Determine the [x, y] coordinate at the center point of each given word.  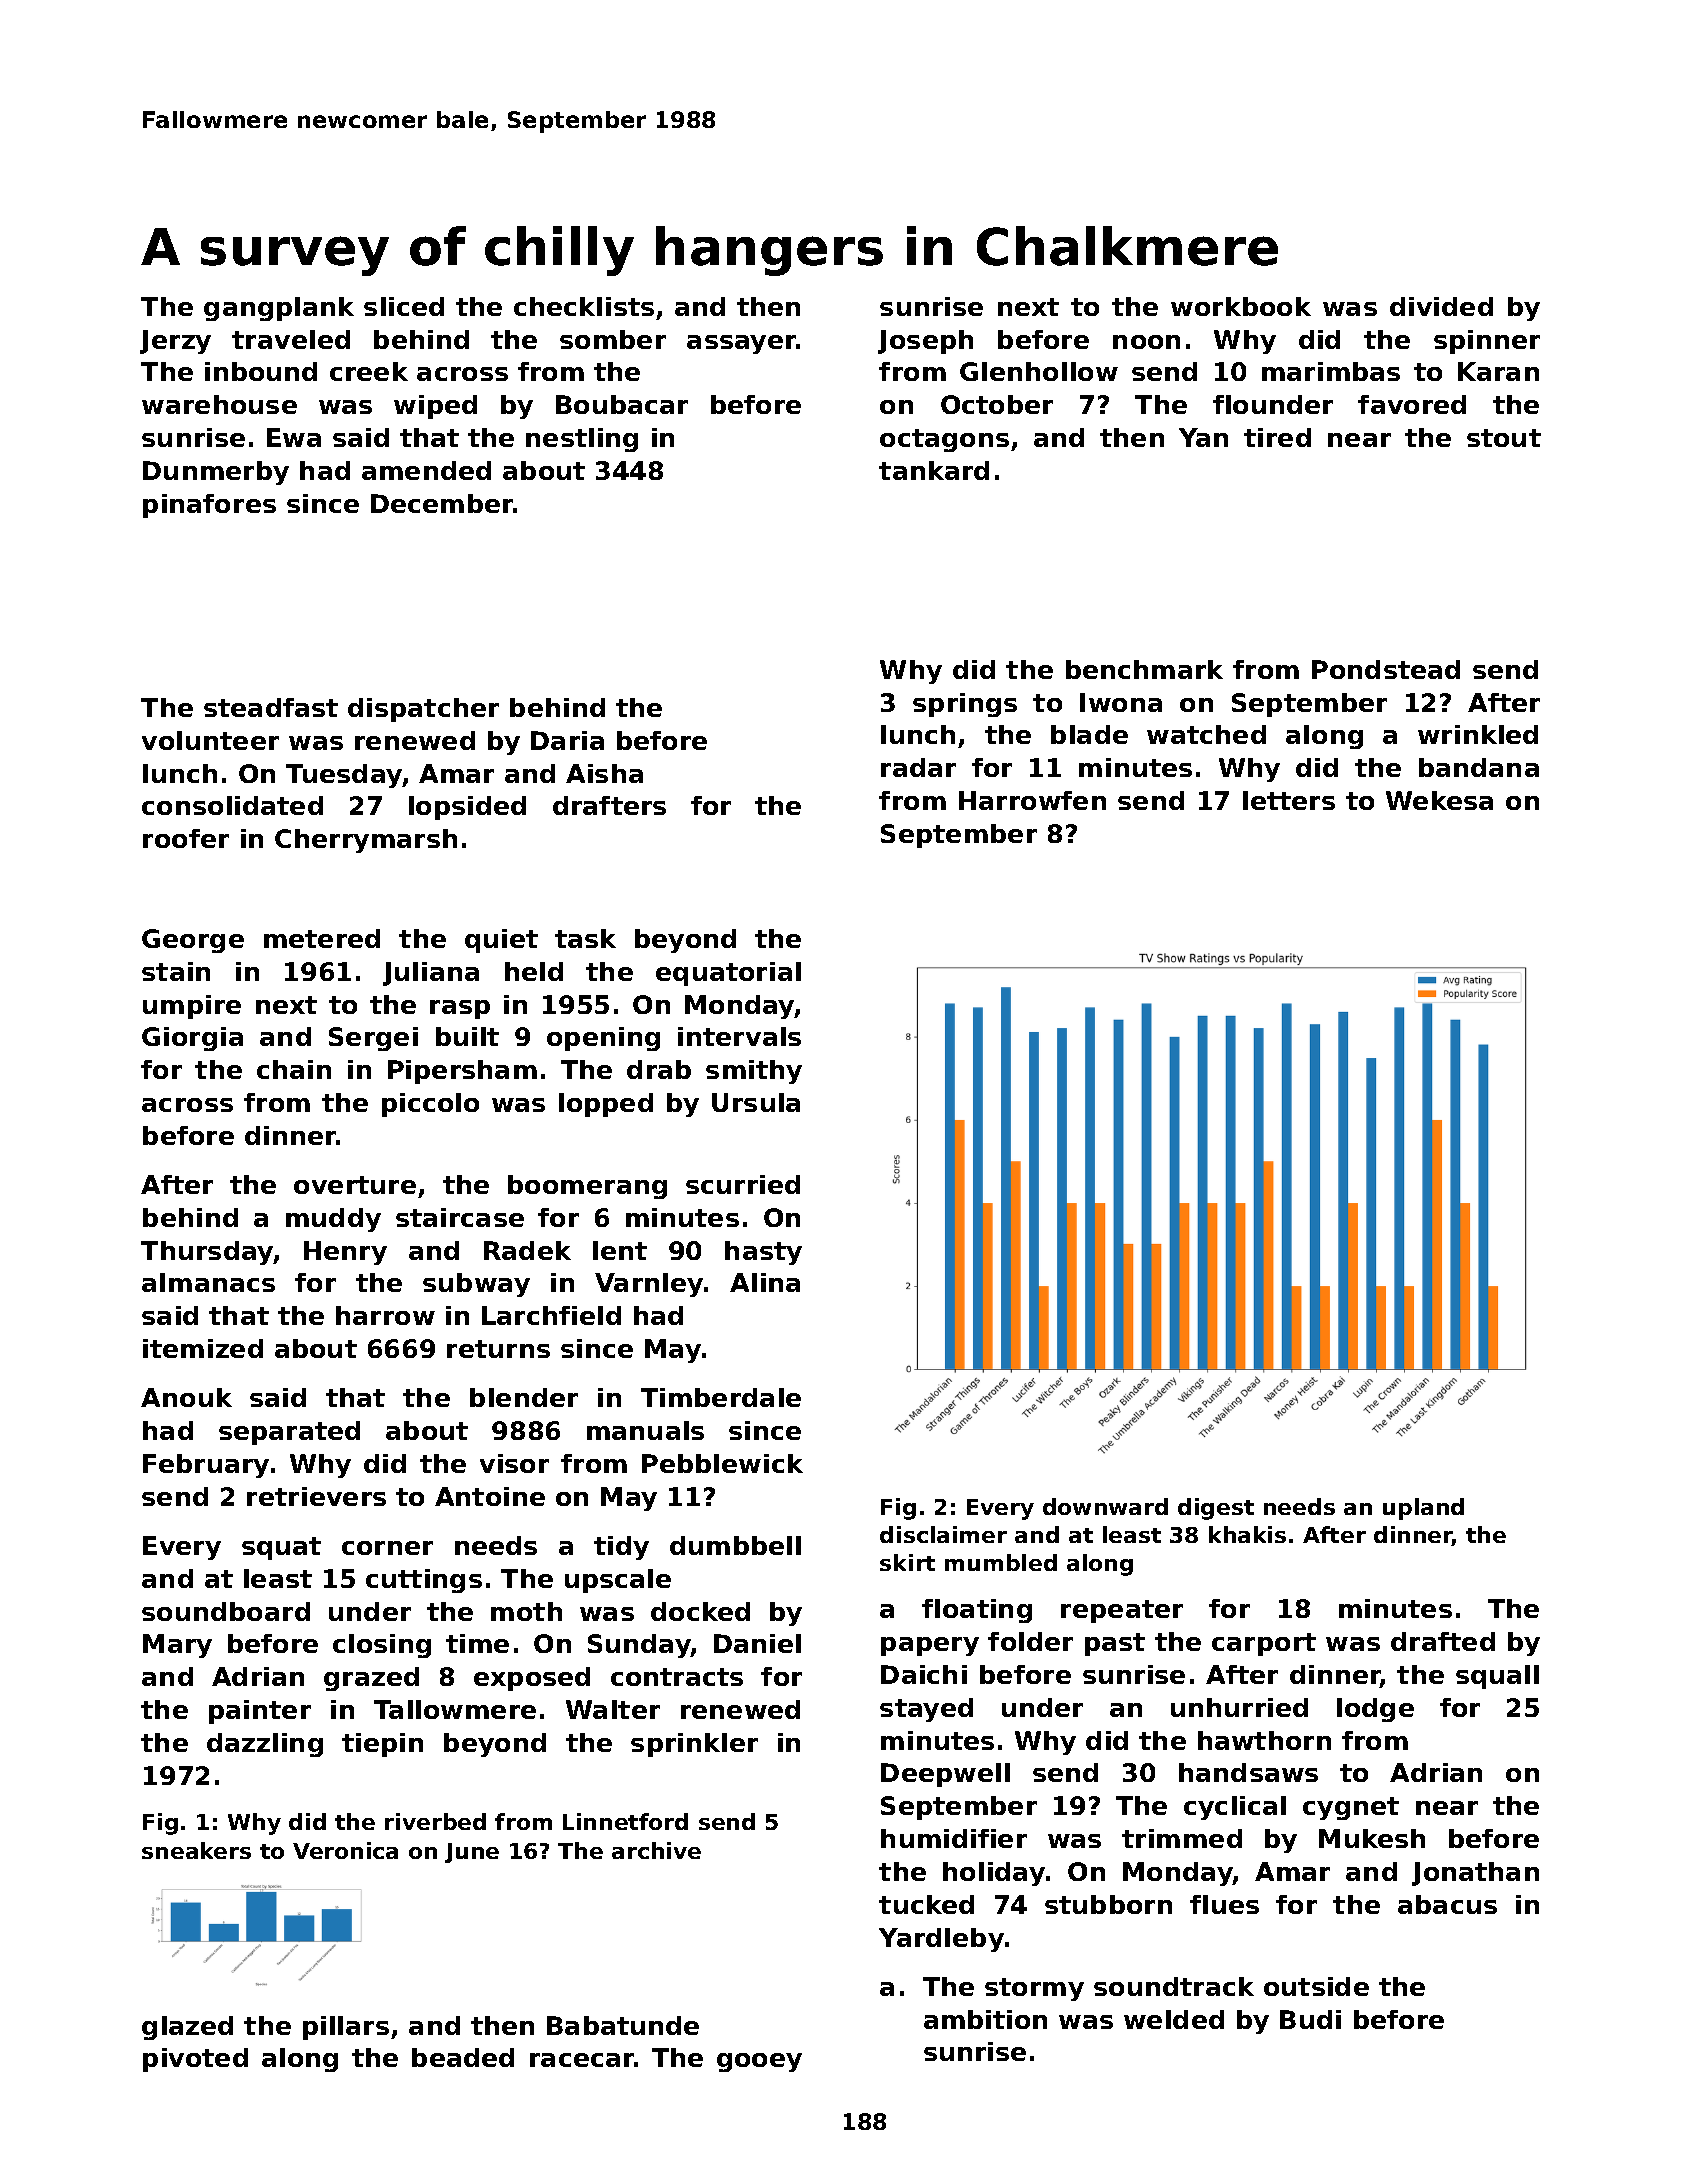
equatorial [728, 974]
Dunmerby [216, 473]
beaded [463, 2057]
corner [387, 1548]
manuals [645, 1430]
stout [1504, 438]
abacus [1447, 1904]
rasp [460, 1009]
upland [1423, 1509]
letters [1289, 800]
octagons [944, 440]
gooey [759, 2062]
